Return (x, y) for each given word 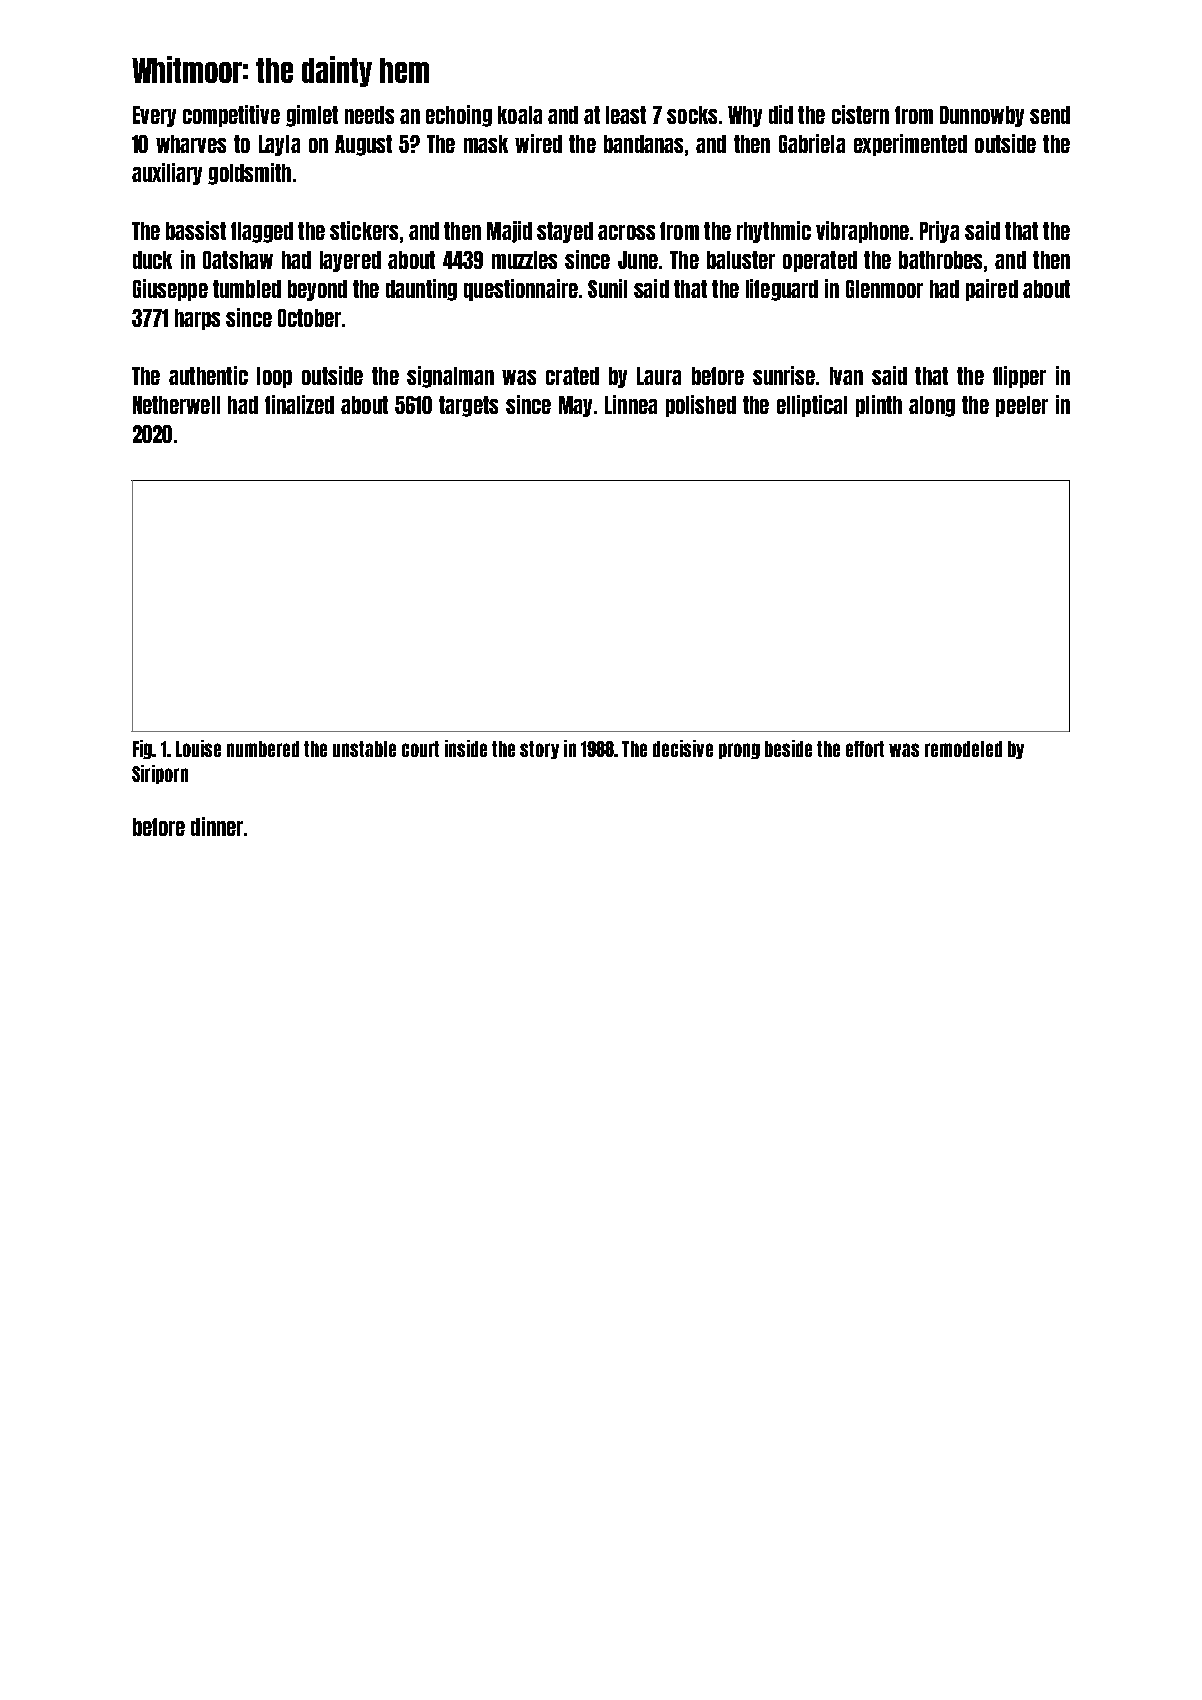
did (781, 114)
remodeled (963, 749)
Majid (509, 232)
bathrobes (940, 260)
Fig (142, 749)
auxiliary (167, 174)
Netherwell (176, 405)
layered (350, 261)
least (626, 115)
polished (701, 406)
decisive (683, 748)
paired (992, 290)
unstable (364, 749)
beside (788, 748)
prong (739, 751)
